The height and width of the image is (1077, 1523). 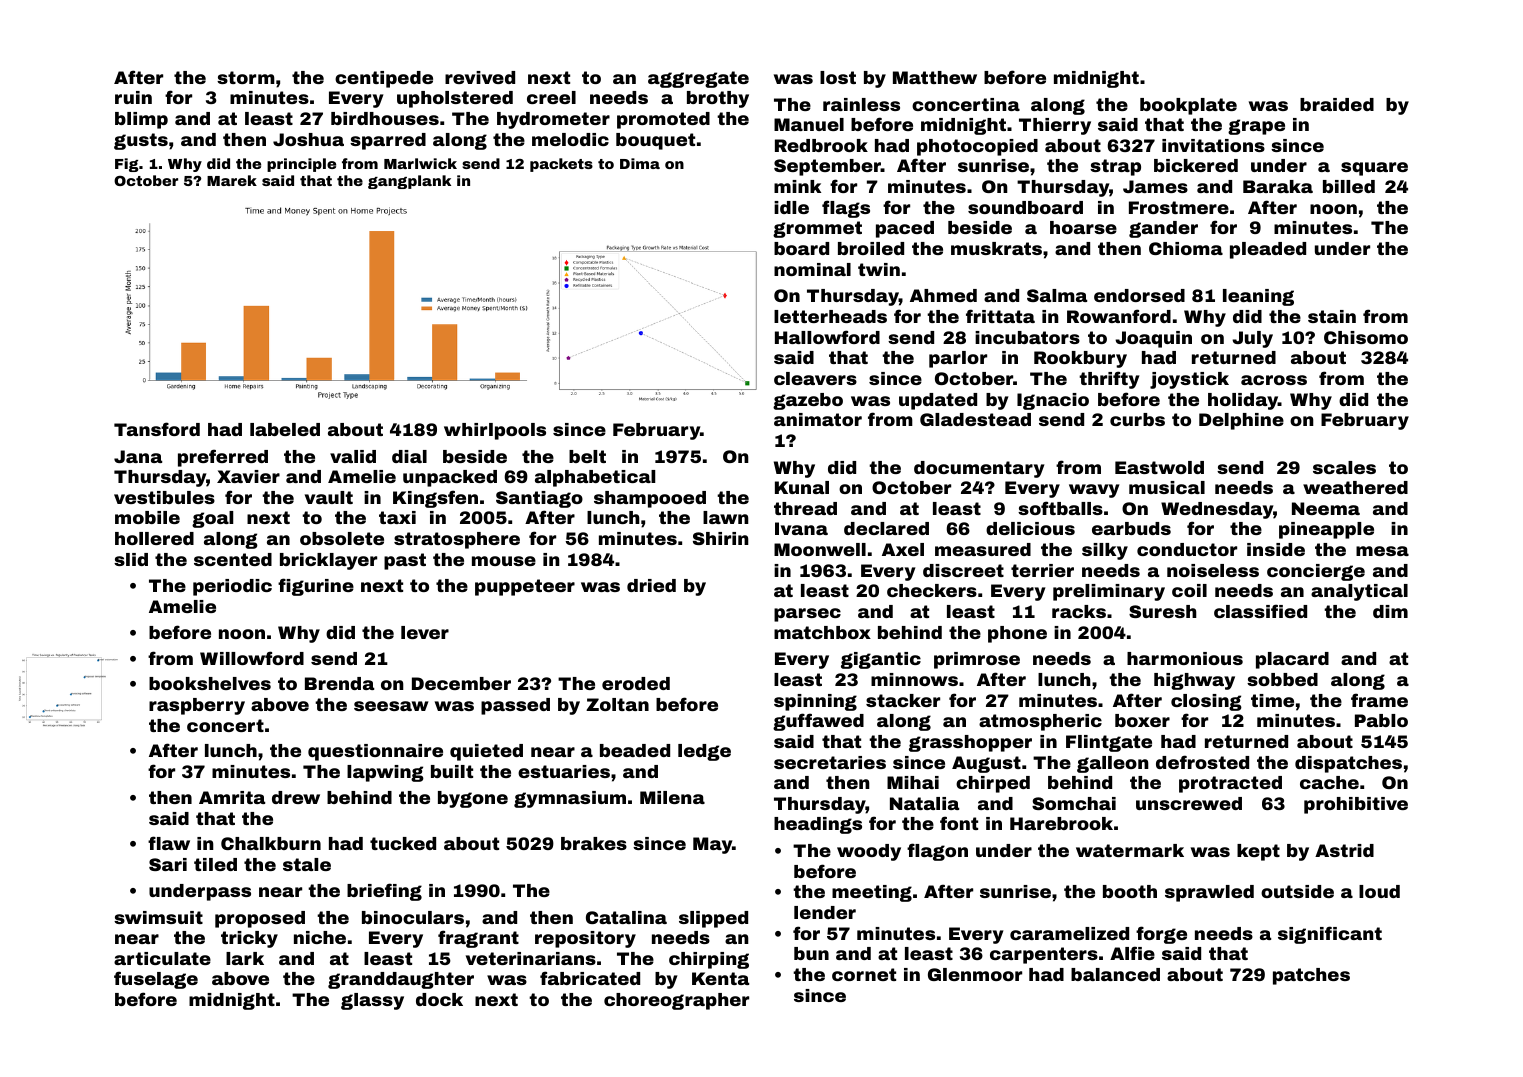 I want to click on classified, so click(x=1260, y=611).
